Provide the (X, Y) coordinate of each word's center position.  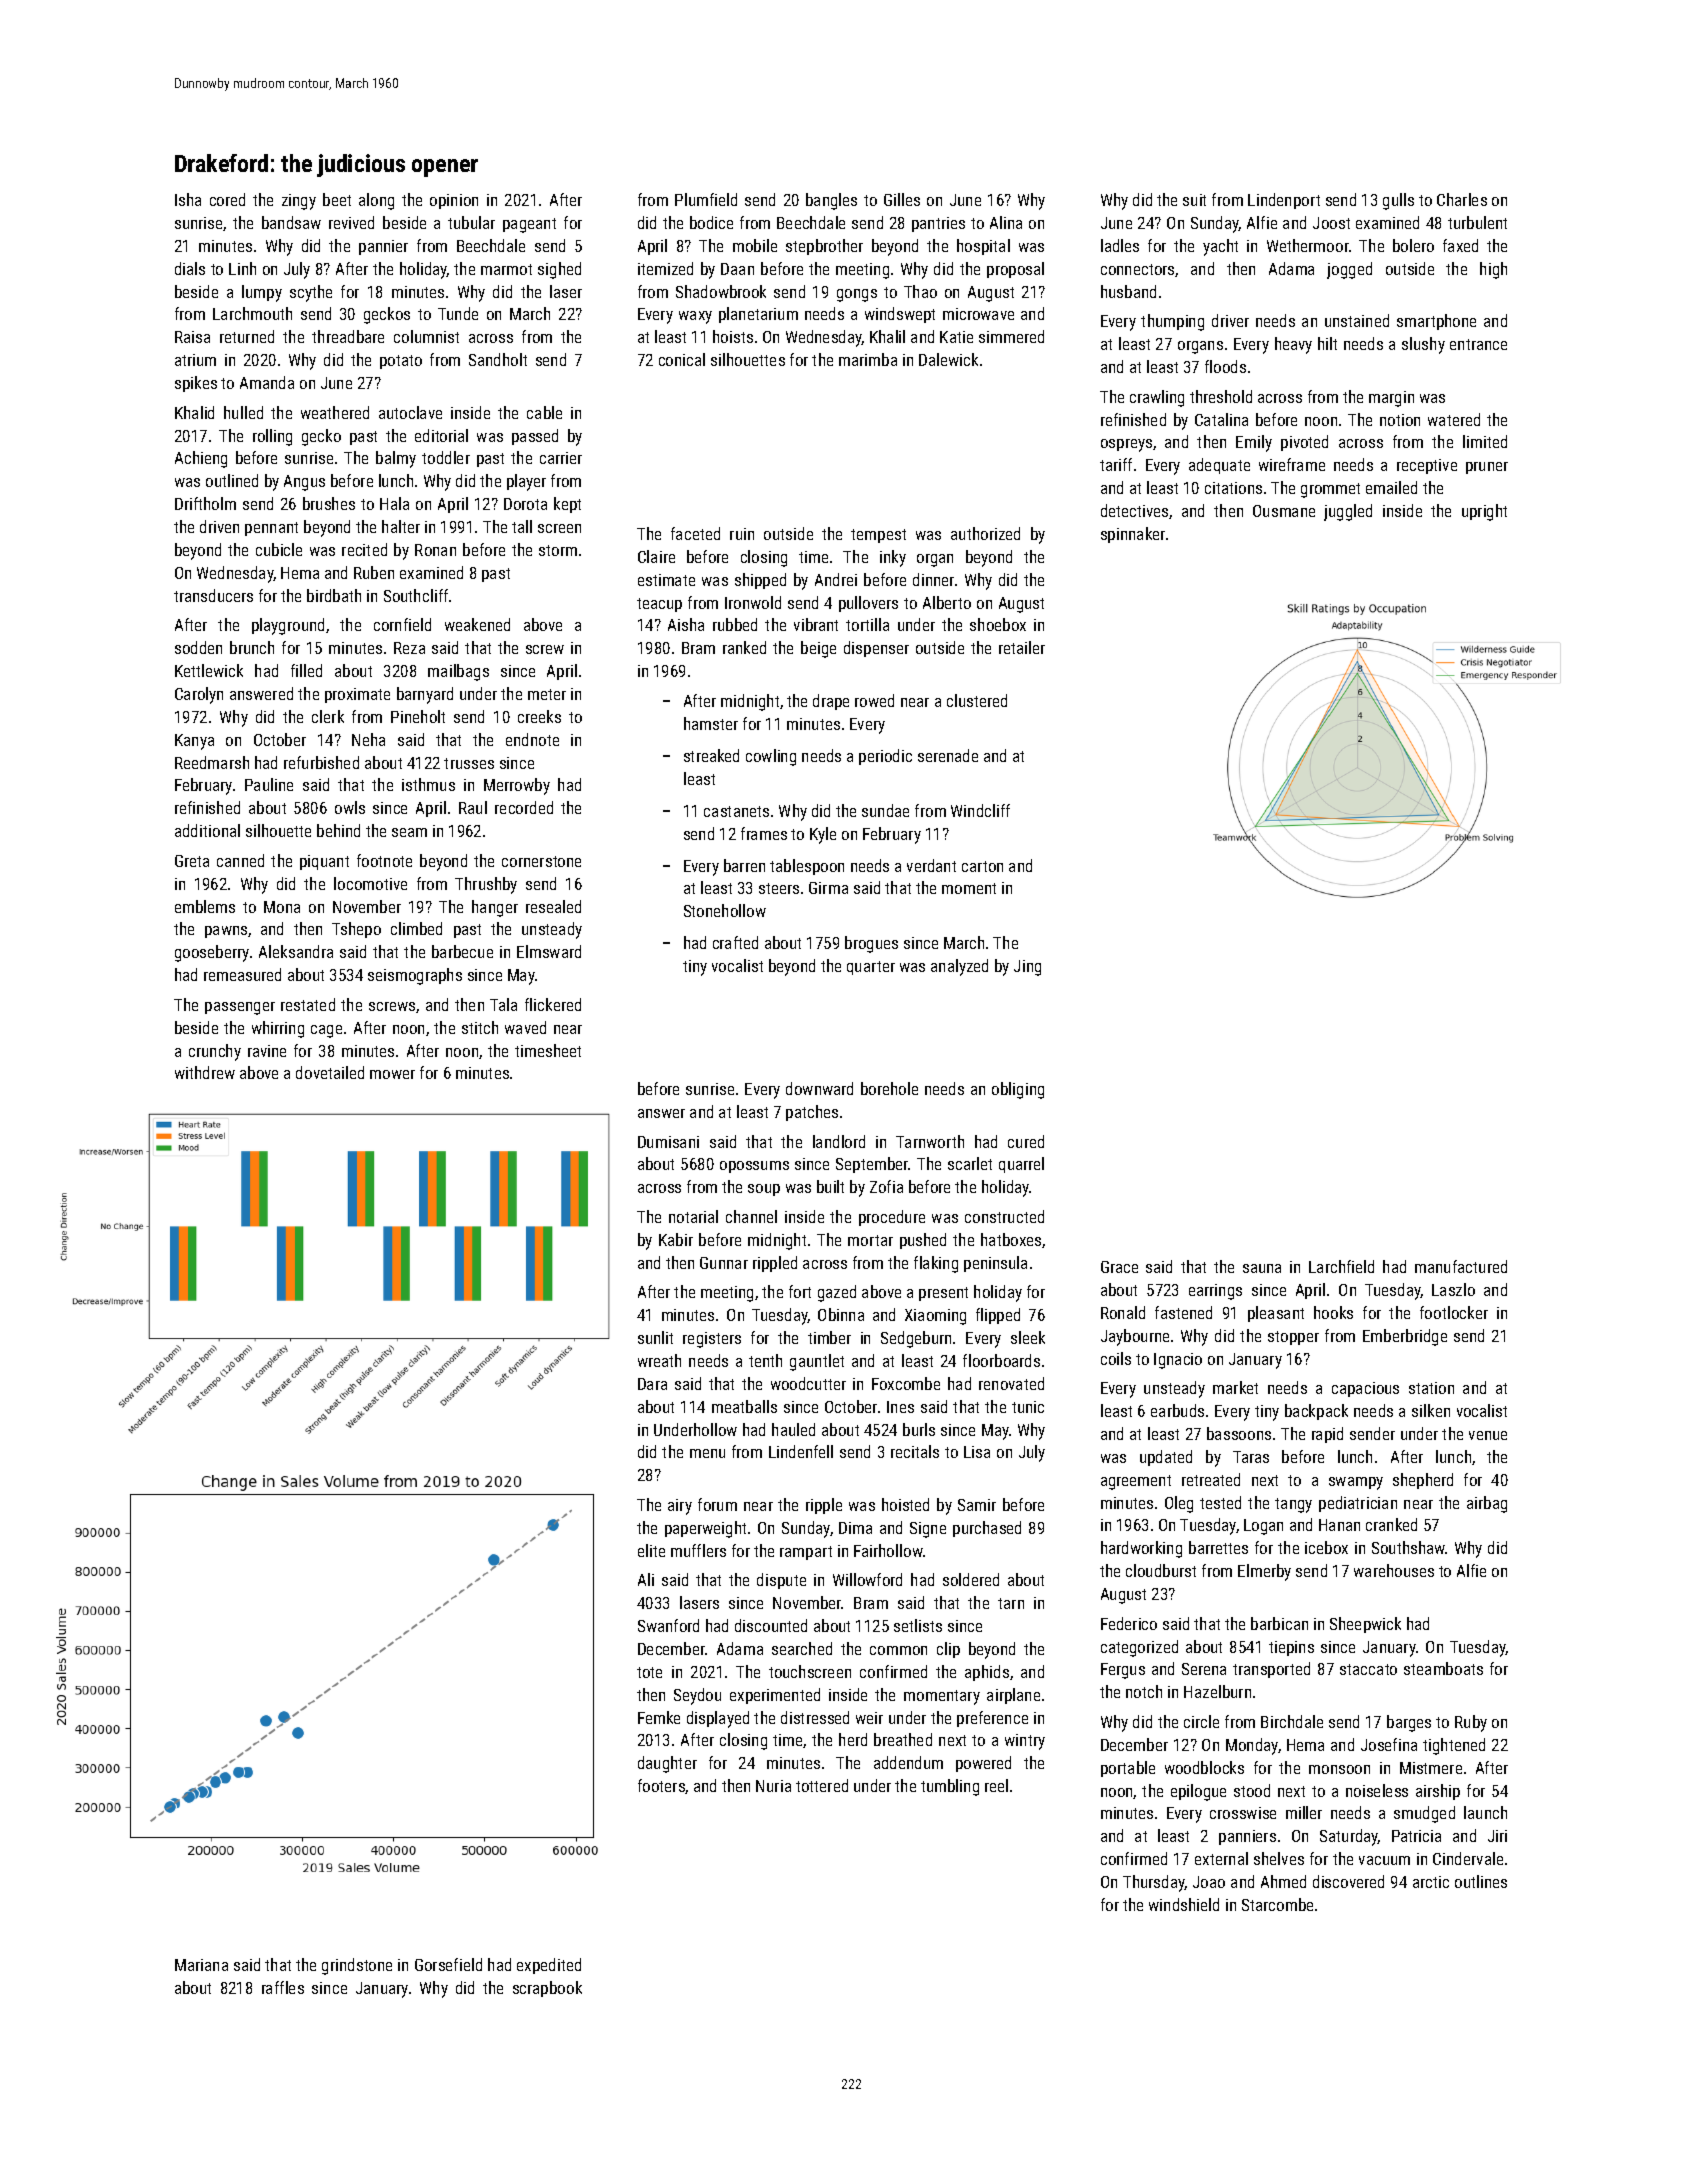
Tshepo (356, 930)
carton (982, 866)
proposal (1015, 270)
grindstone (357, 1966)
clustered (977, 700)
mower (392, 1074)
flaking (936, 1264)
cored (227, 199)
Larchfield (1341, 1266)
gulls (1398, 201)
